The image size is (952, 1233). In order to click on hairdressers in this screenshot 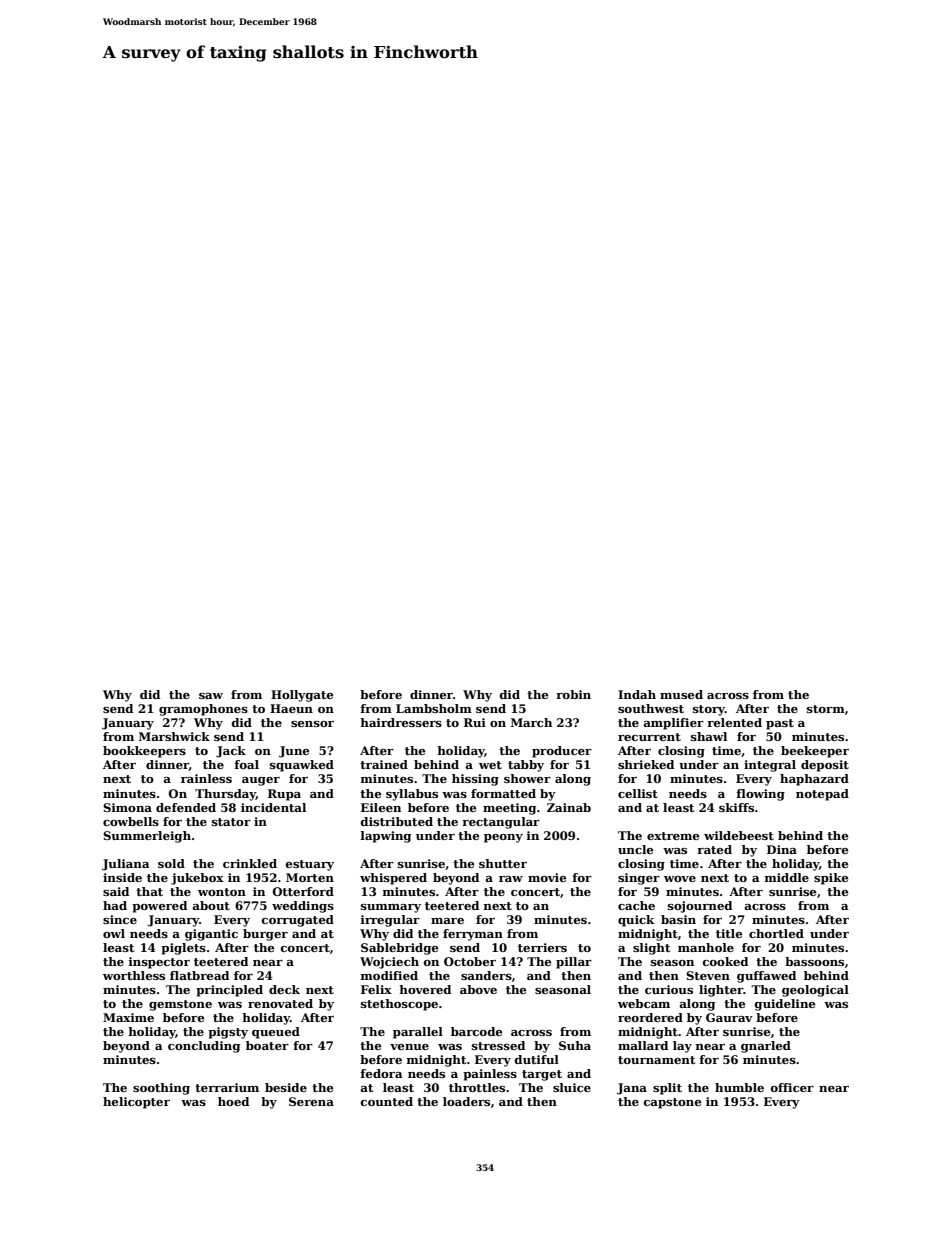, I will do `click(401, 722)`.
